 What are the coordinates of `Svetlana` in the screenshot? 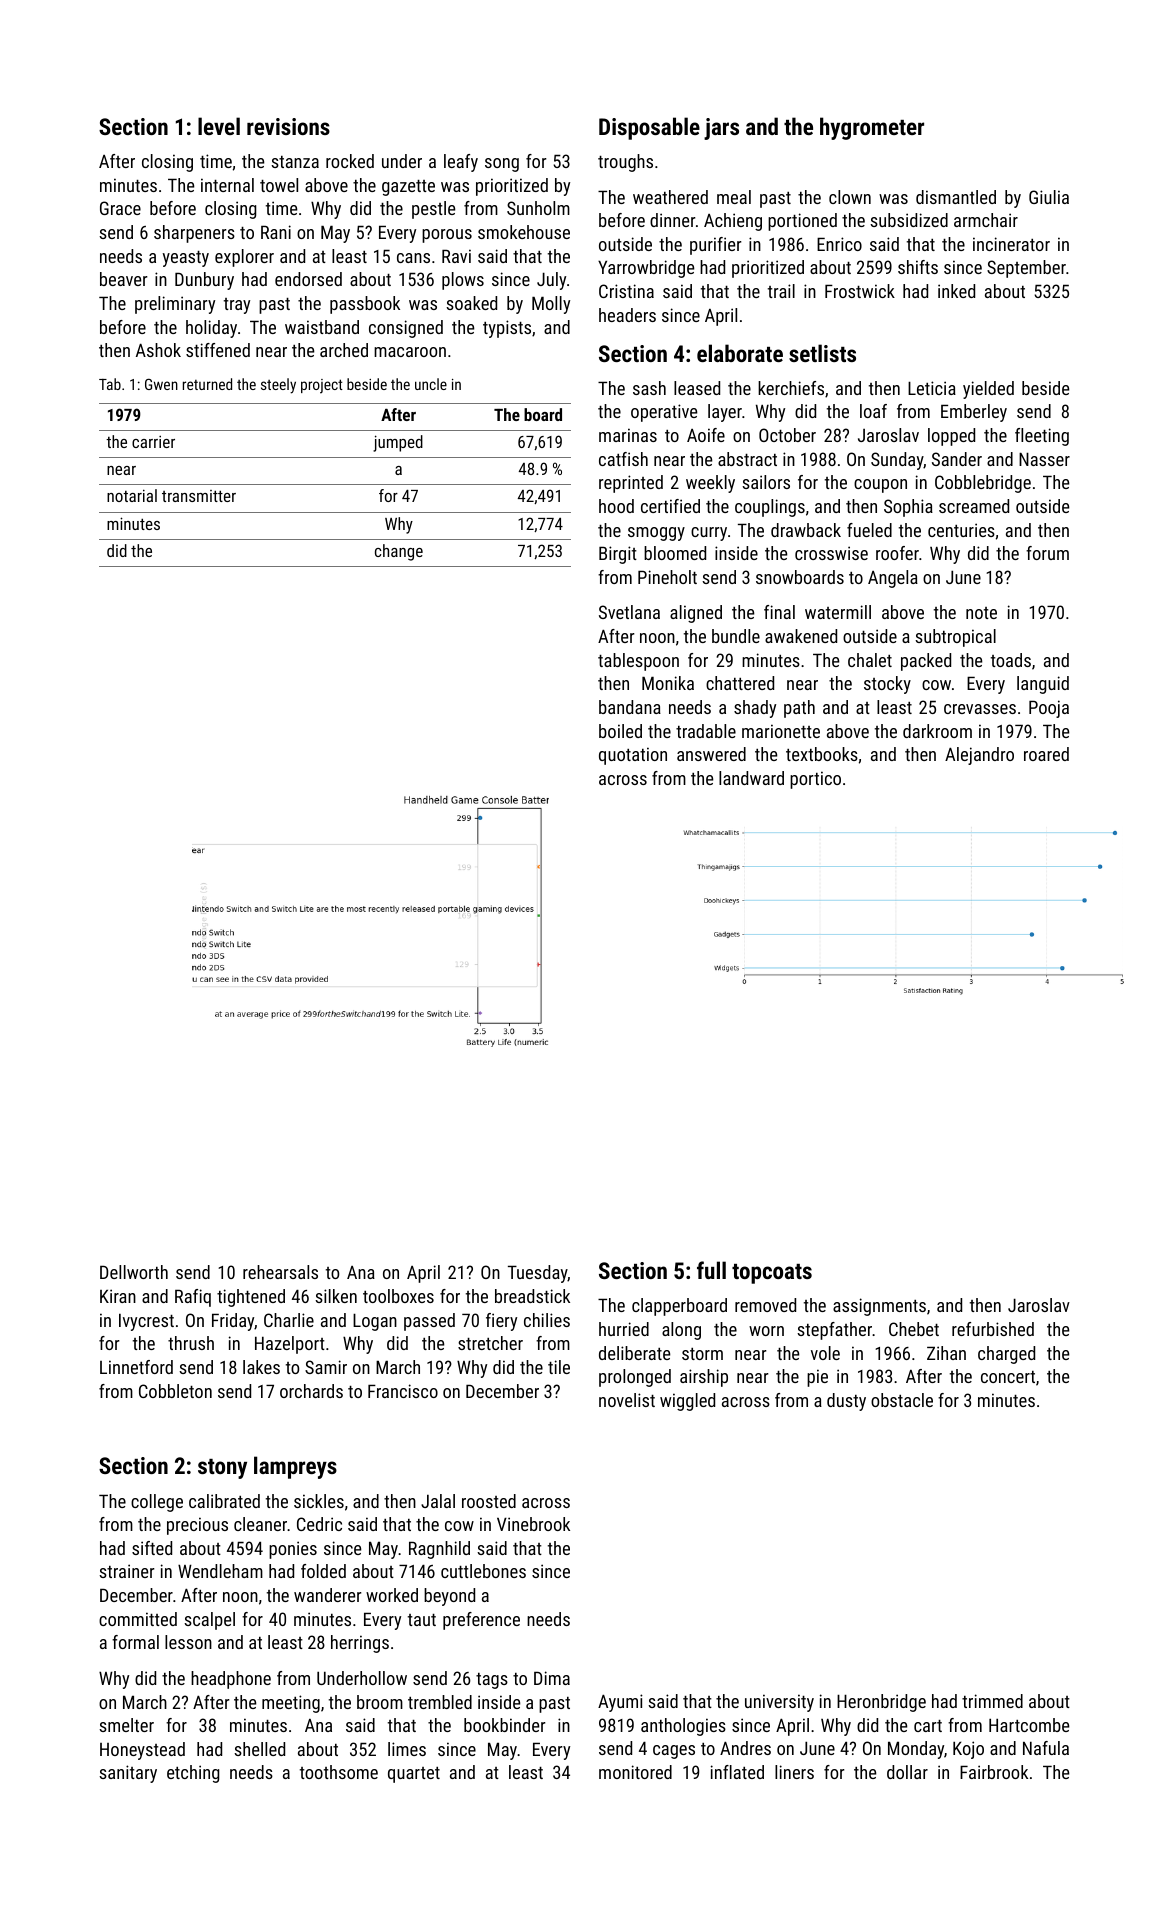 It's located at (629, 612).
